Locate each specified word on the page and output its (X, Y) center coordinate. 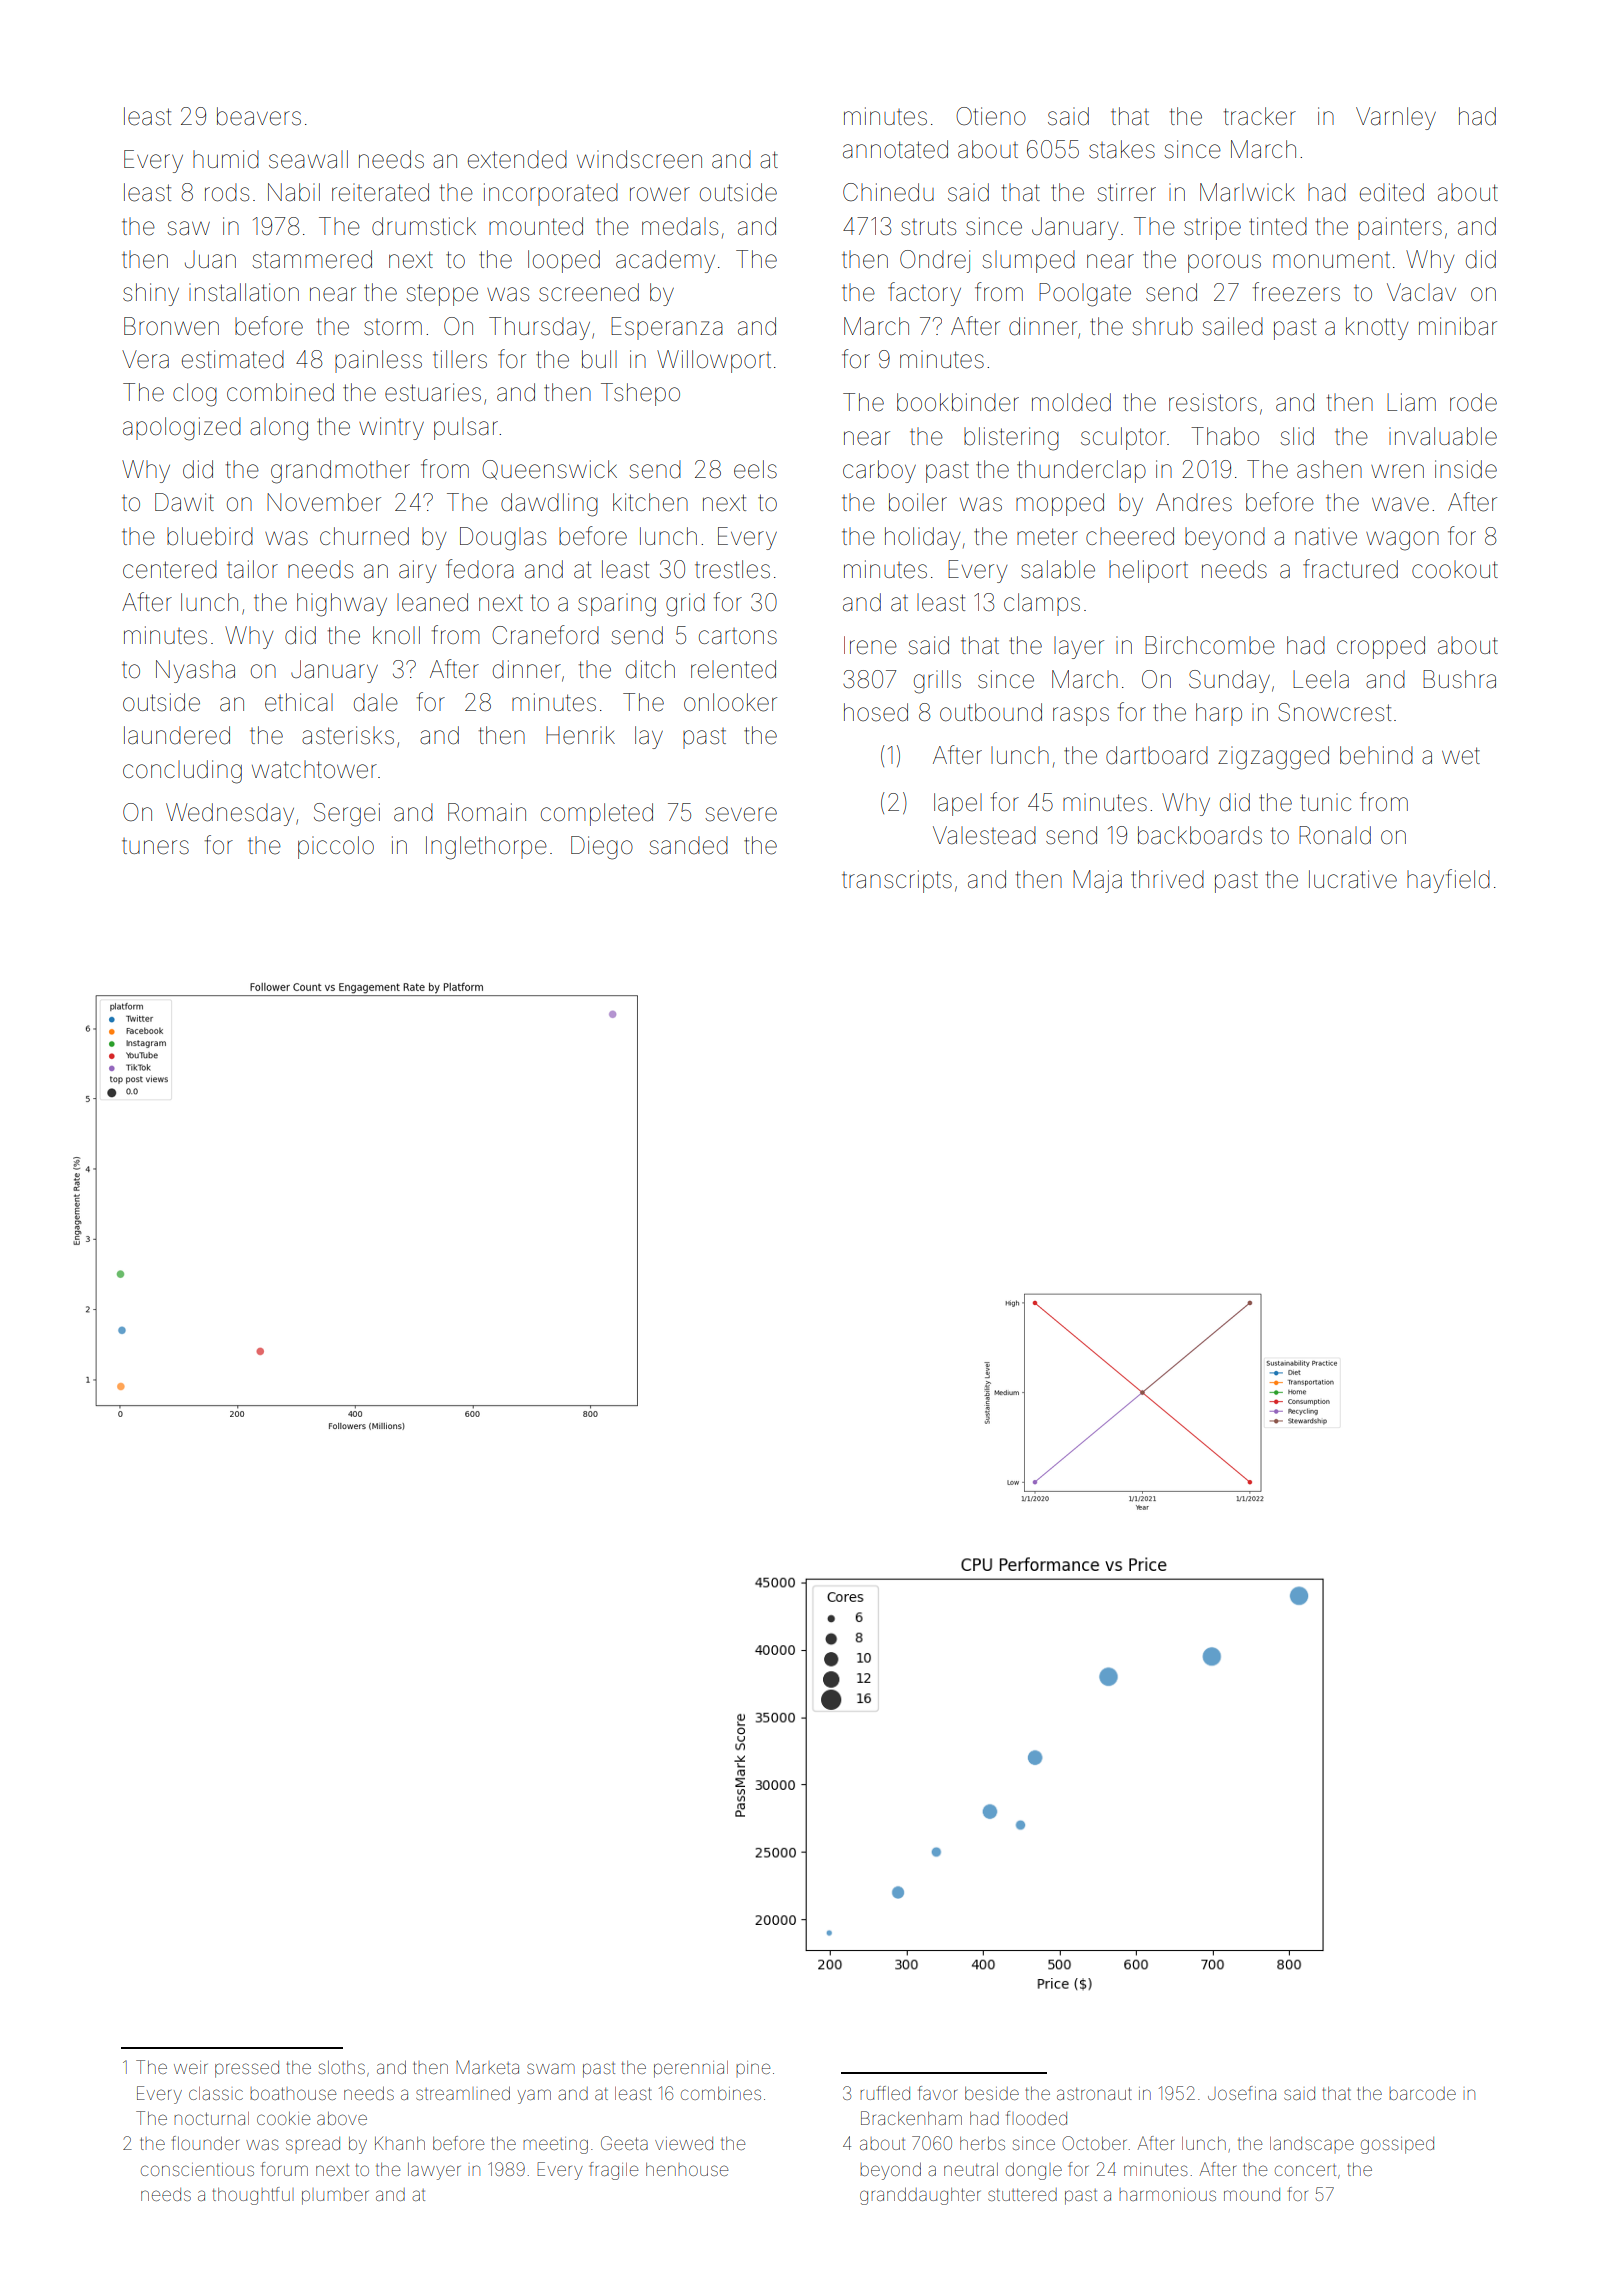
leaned (432, 602)
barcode (1422, 2093)
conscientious (197, 2169)
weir (190, 2067)
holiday (922, 538)
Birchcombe (1210, 645)
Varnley (1396, 118)
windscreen (639, 159)
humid (226, 159)
